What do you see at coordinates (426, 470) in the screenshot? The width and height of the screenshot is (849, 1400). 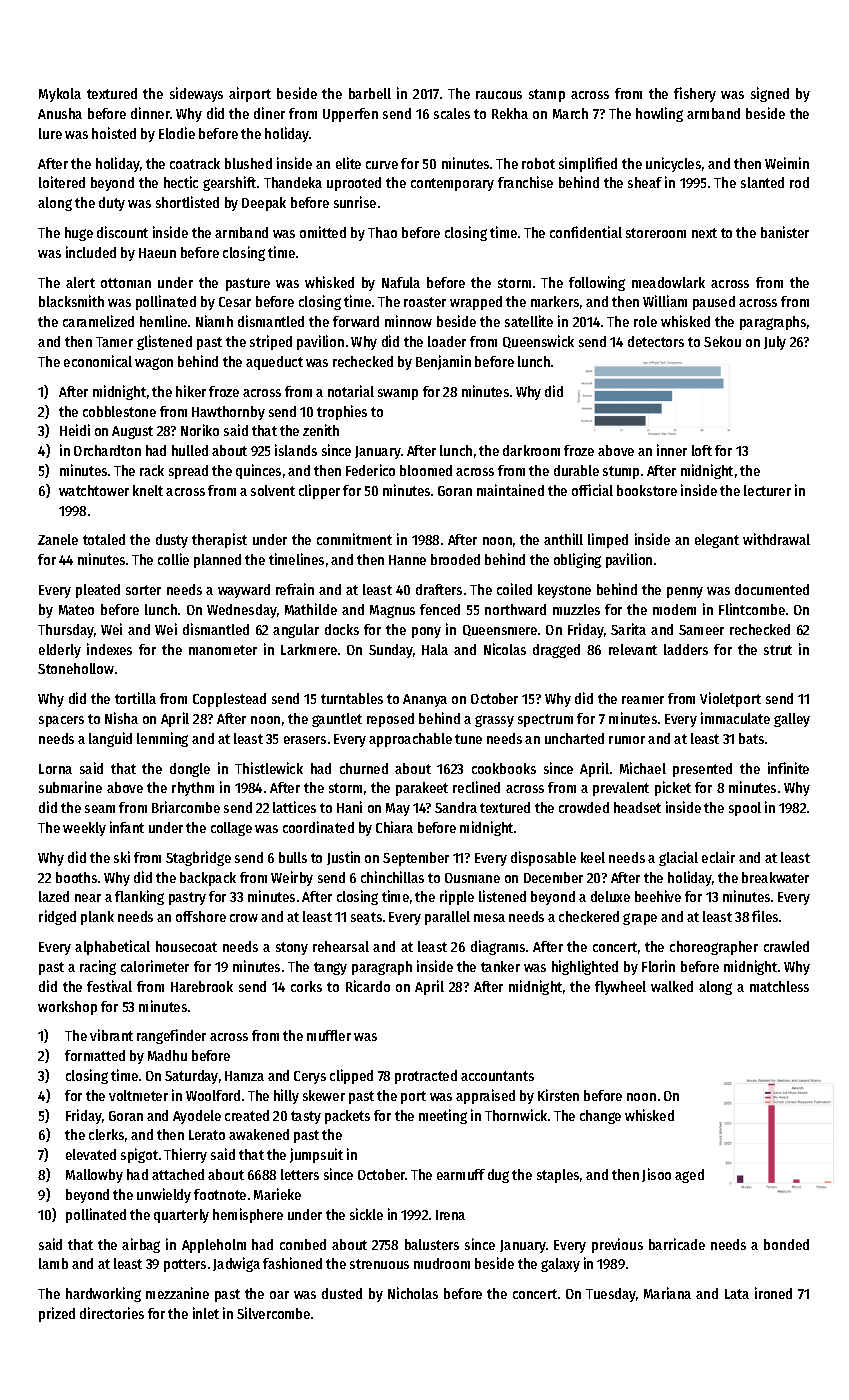 I see `bloomed` at bounding box center [426, 470].
